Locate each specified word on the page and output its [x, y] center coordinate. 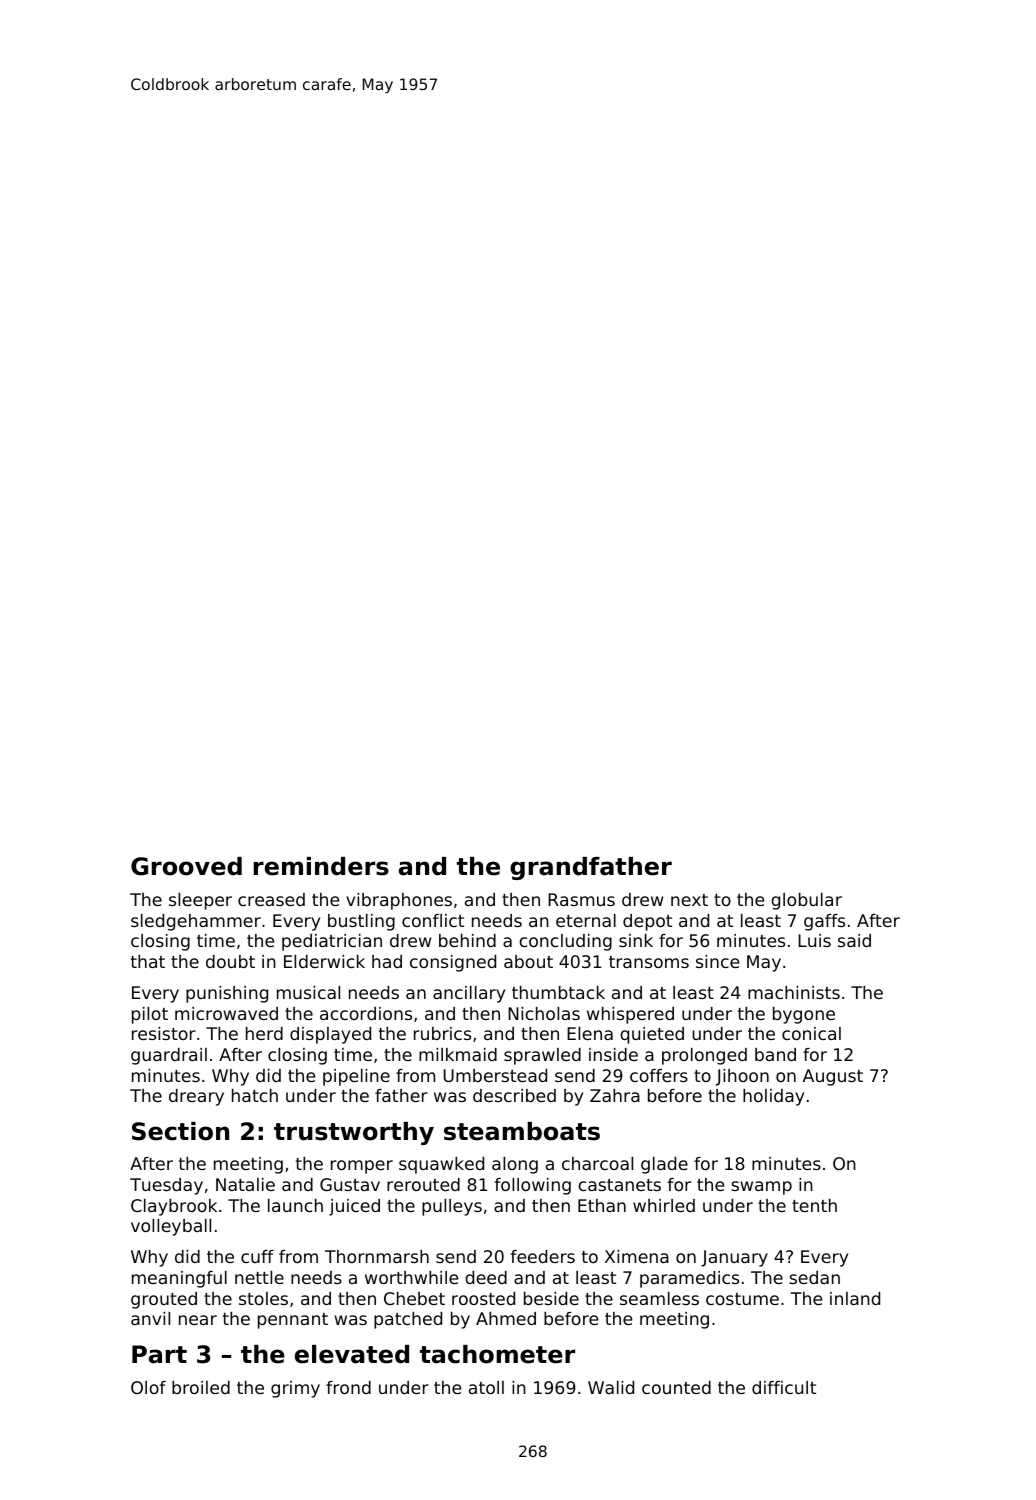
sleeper [200, 901]
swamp [761, 1188]
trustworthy [354, 1133]
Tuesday [166, 1186]
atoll [486, 1387]
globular [806, 901]
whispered [630, 1015]
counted [676, 1387]
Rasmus [581, 899]
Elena [590, 1033]
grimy [295, 1389]
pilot [150, 1015]
